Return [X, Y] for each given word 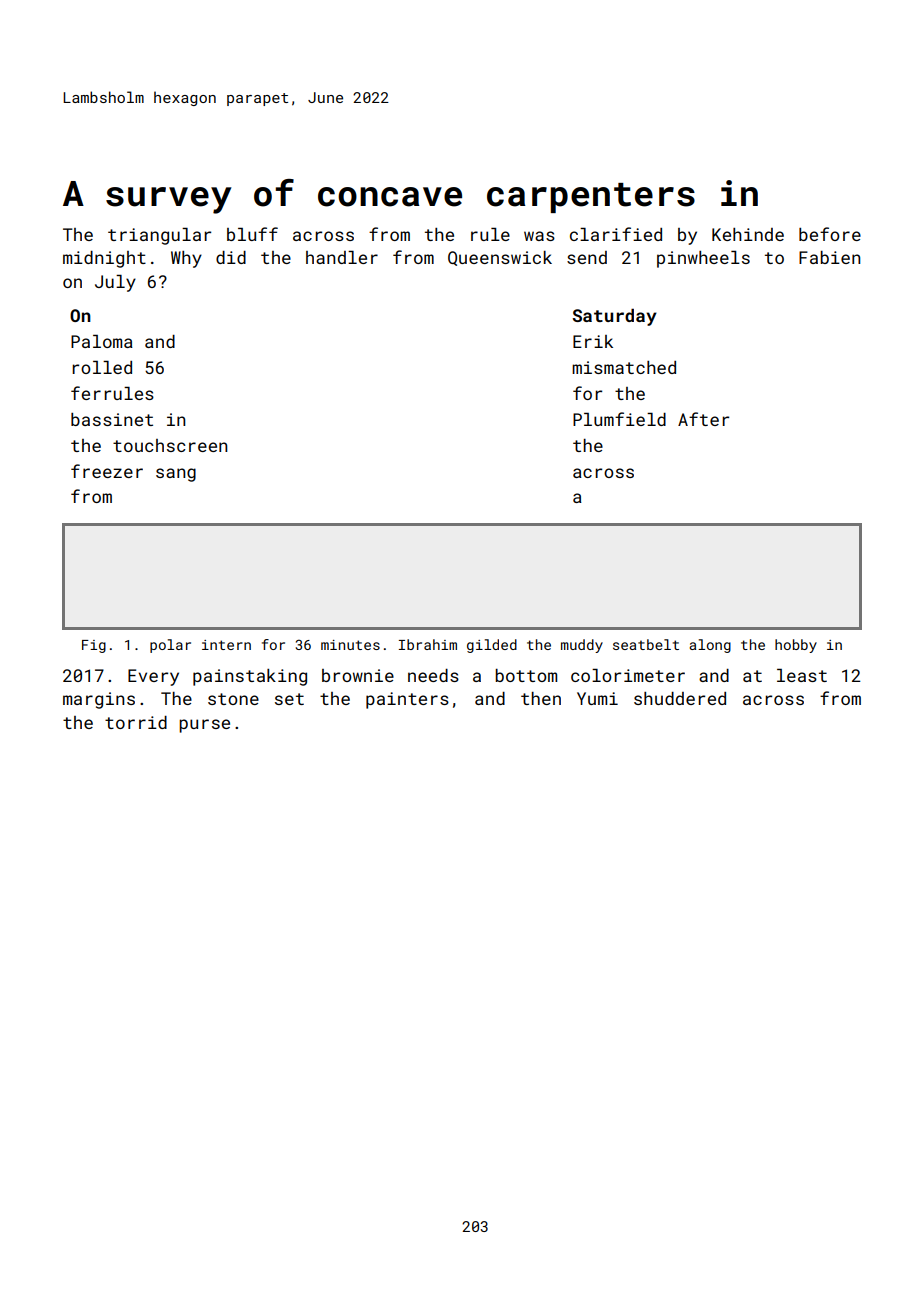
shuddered [680, 698]
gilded [492, 646]
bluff [252, 234]
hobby [796, 646]
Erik [593, 341]
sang [176, 475]
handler [342, 257]
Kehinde [748, 234]
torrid [136, 722]
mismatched [624, 367]
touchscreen [170, 445]
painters [407, 700]
